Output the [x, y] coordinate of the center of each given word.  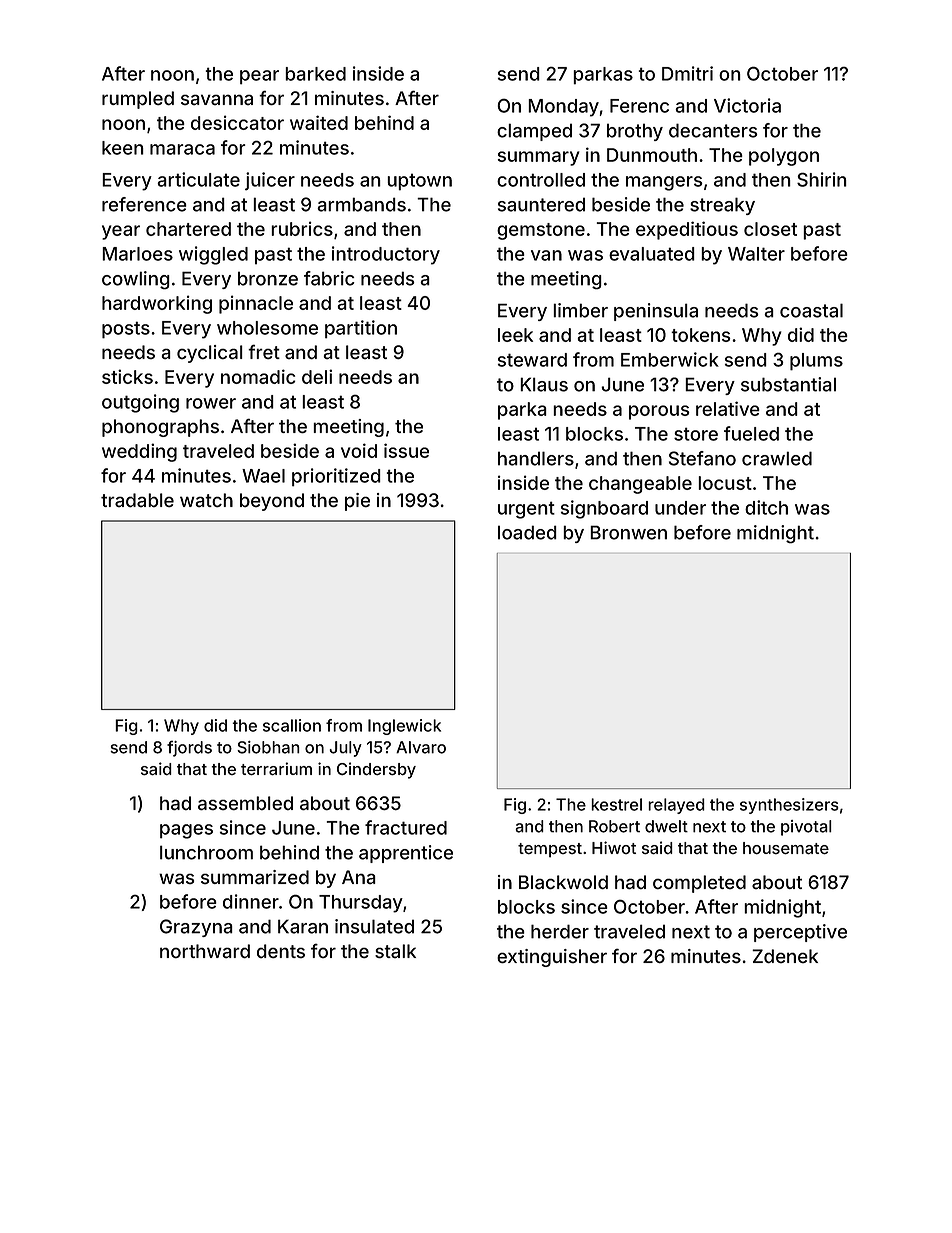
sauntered [541, 205]
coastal [811, 310]
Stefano [702, 458]
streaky [722, 206]
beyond [272, 502]
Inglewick [404, 727]
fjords [189, 749]
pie [357, 502]
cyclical [210, 354]
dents [281, 951]
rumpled [138, 100]
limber [580, 310]
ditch [766, 507]
